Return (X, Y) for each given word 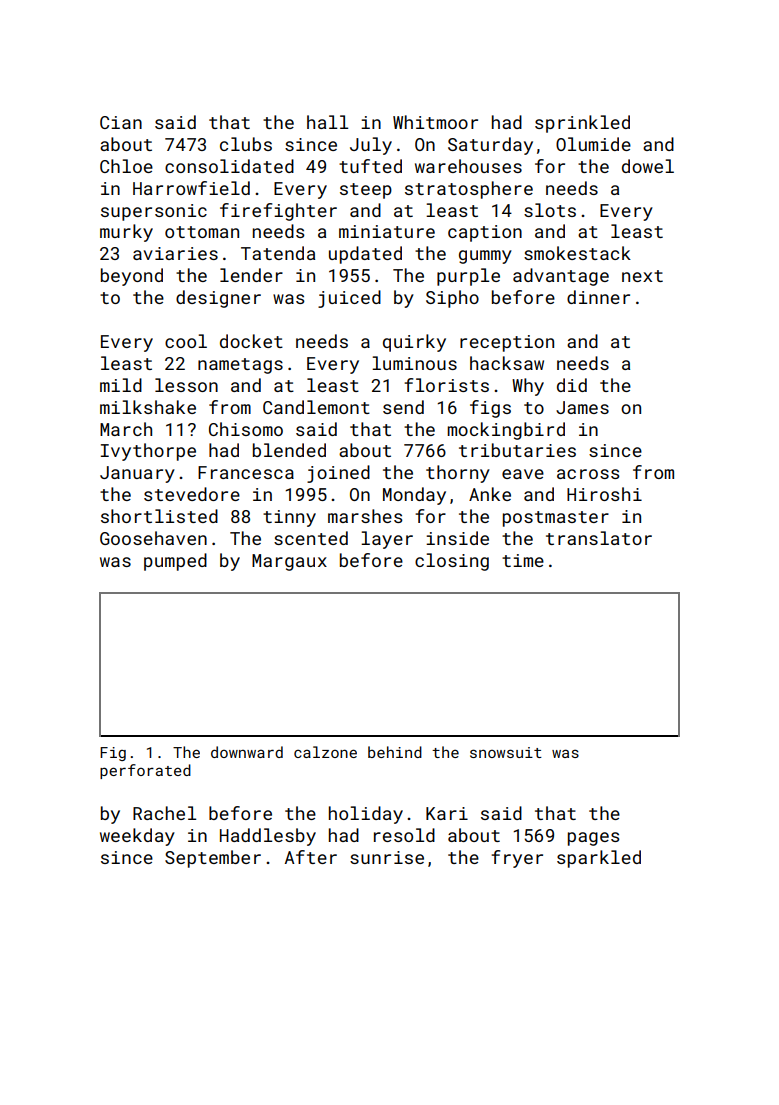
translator (599, 538)
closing (452, 562)
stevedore (192, 494)
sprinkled (582, 124)
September (213, 859)
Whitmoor (435, 122)
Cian (121, 122)
